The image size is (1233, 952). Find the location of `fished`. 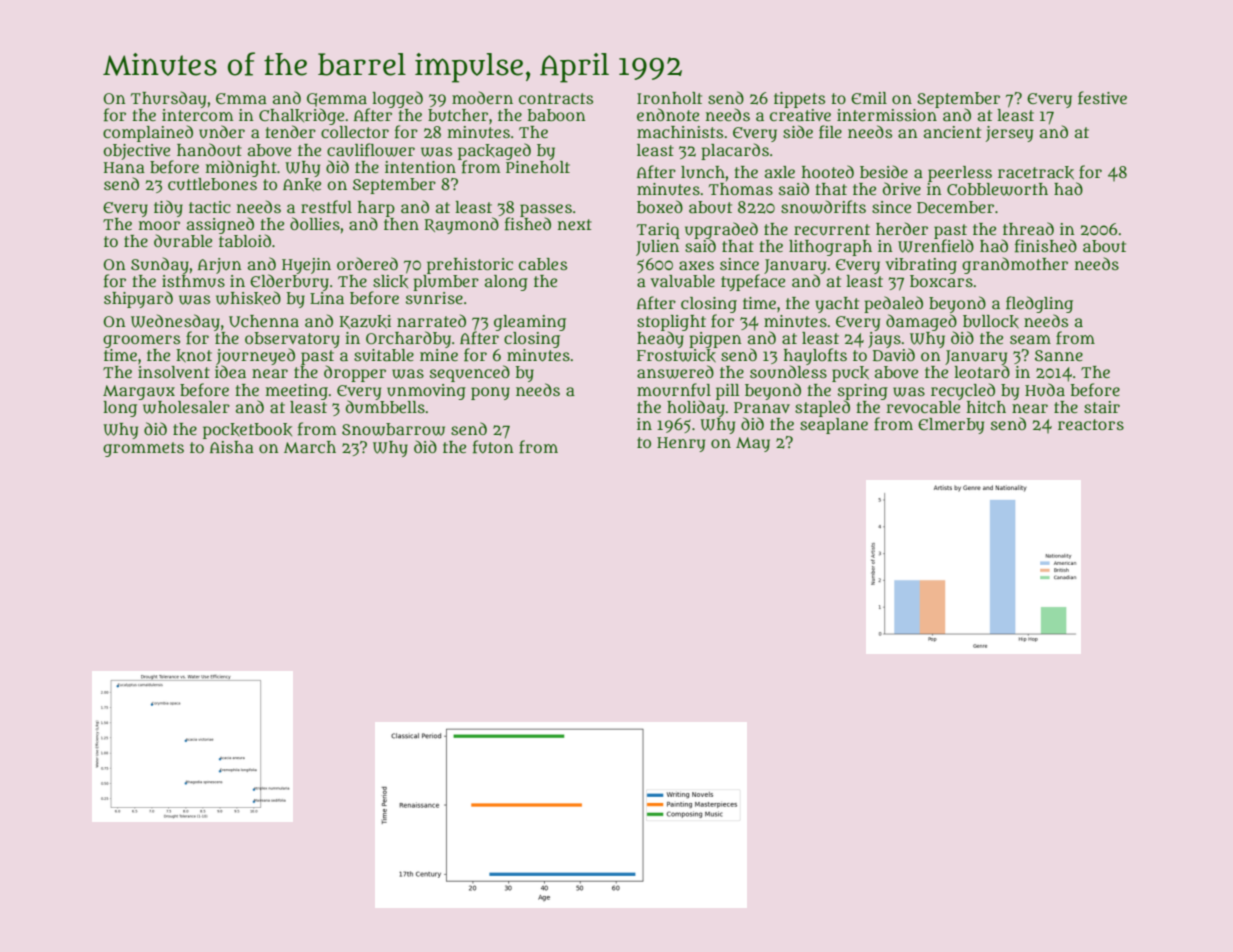

fished is located at coordinates (528, 224).
